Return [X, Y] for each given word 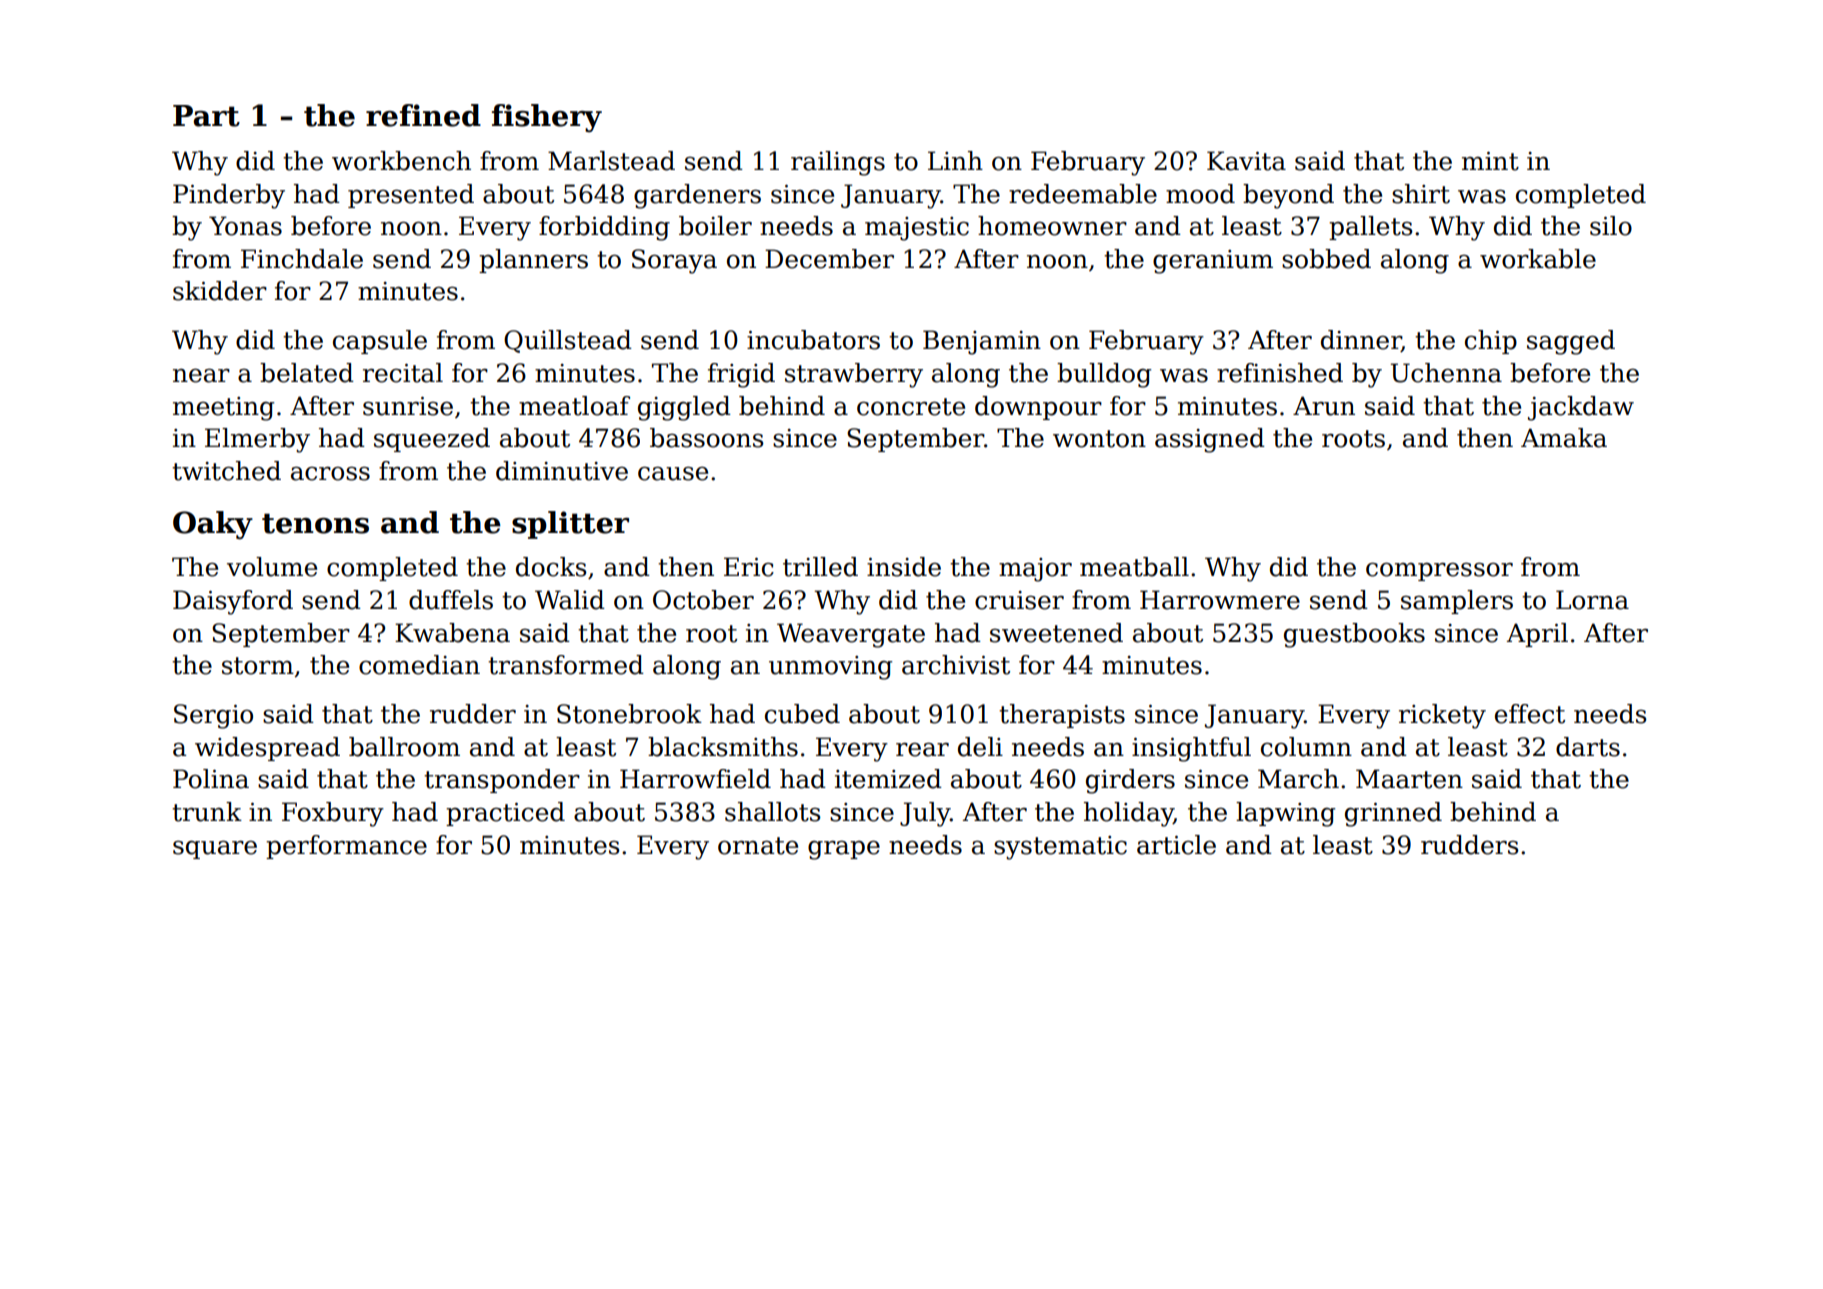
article [1176, 845]
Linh [955, 160]
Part [206, 116]
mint [1490, 161]
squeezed [432, 440]
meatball [1134, 567]
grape [844, 850]
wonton [1099, 439]
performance [346, 847]
